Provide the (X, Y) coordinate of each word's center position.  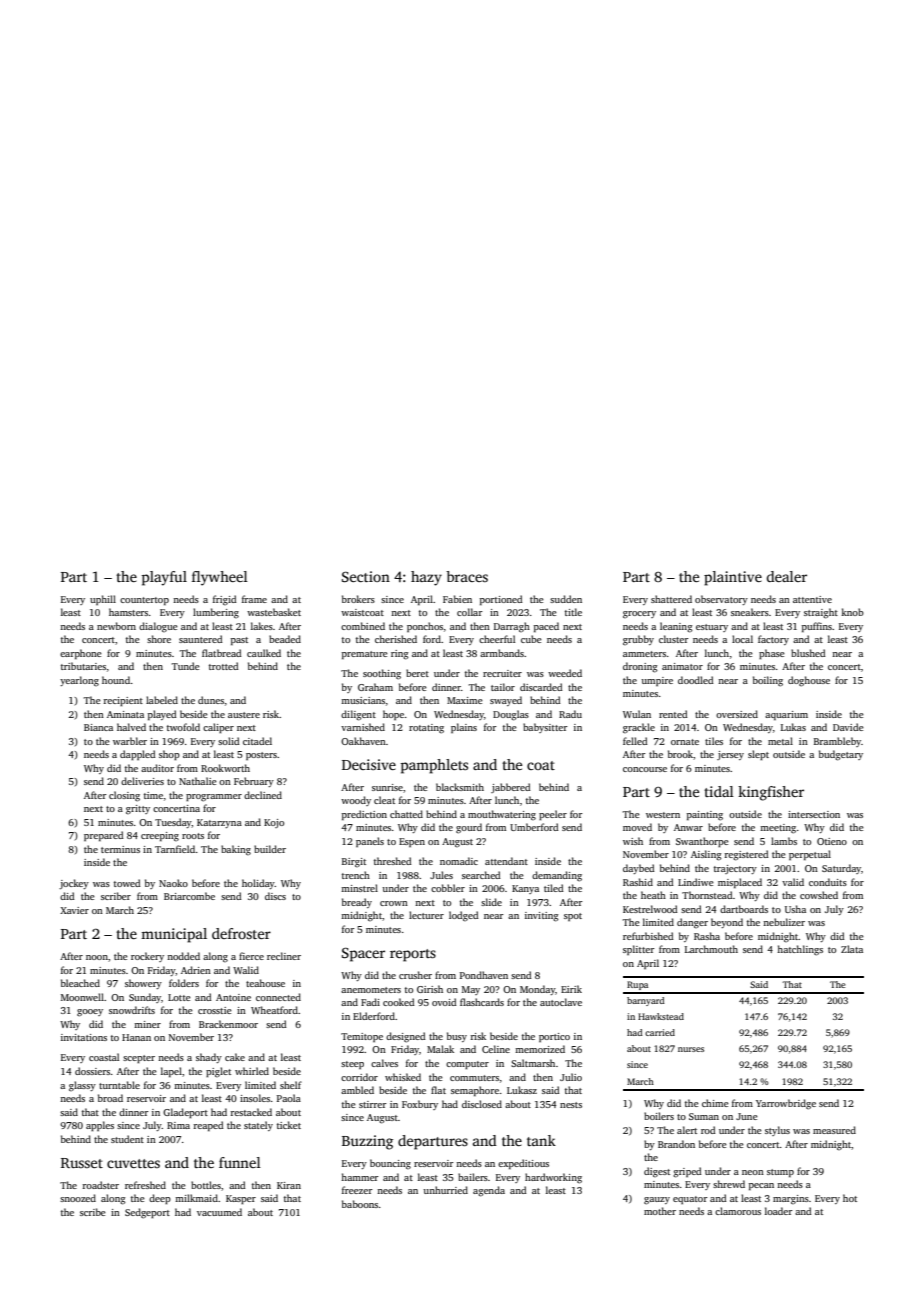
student (127, 1139)
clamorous (738, 1211)
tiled (554, 888)
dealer (787, 576)
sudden (566, 599)
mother (660, 1211)
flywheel (220, 578)
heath (653, 895)
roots (193, 836)
